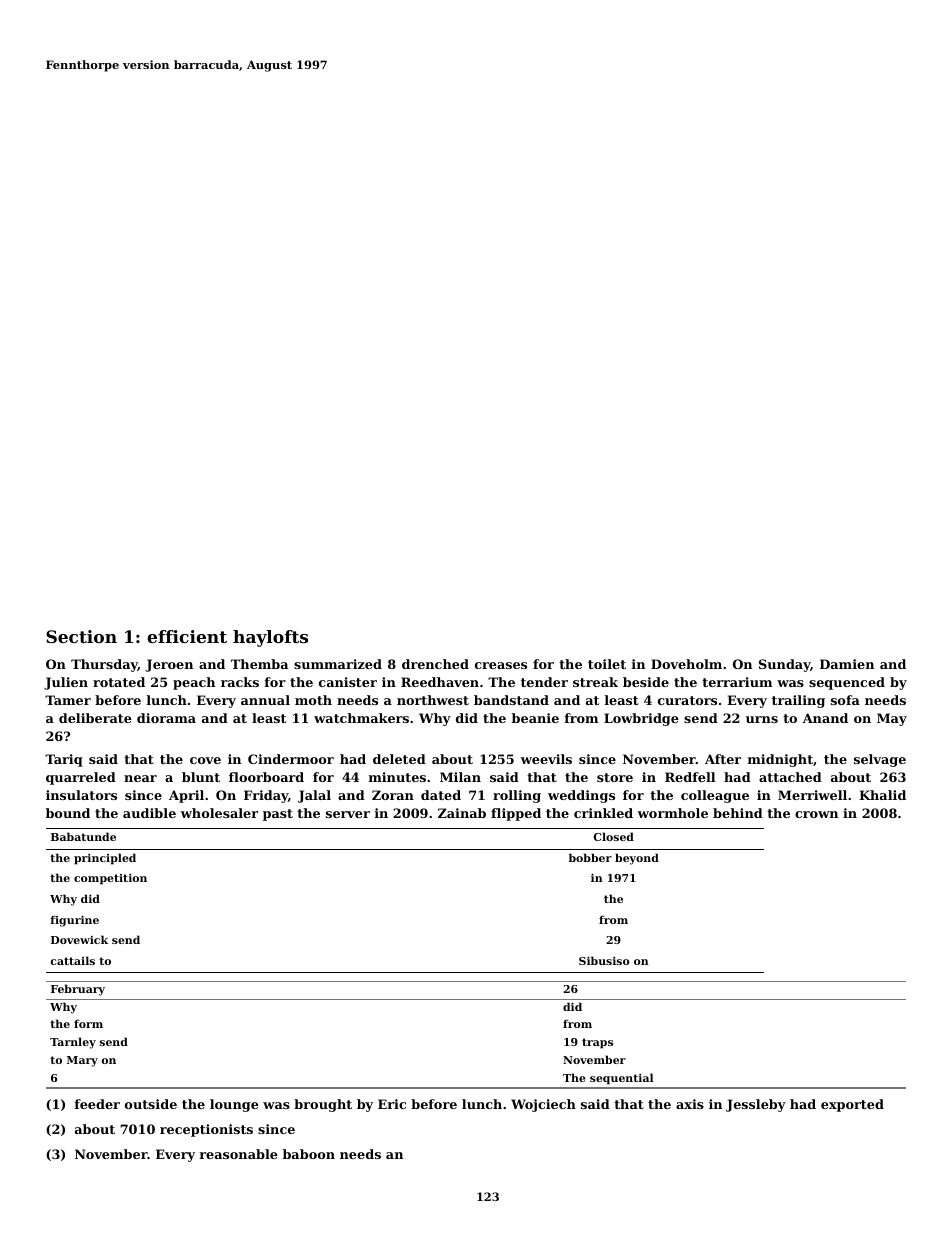 This screenshot has height=1233, width=952. Describe the element at coordinates (309, 1154) in the screenshot. I see `baboon` at that location.
